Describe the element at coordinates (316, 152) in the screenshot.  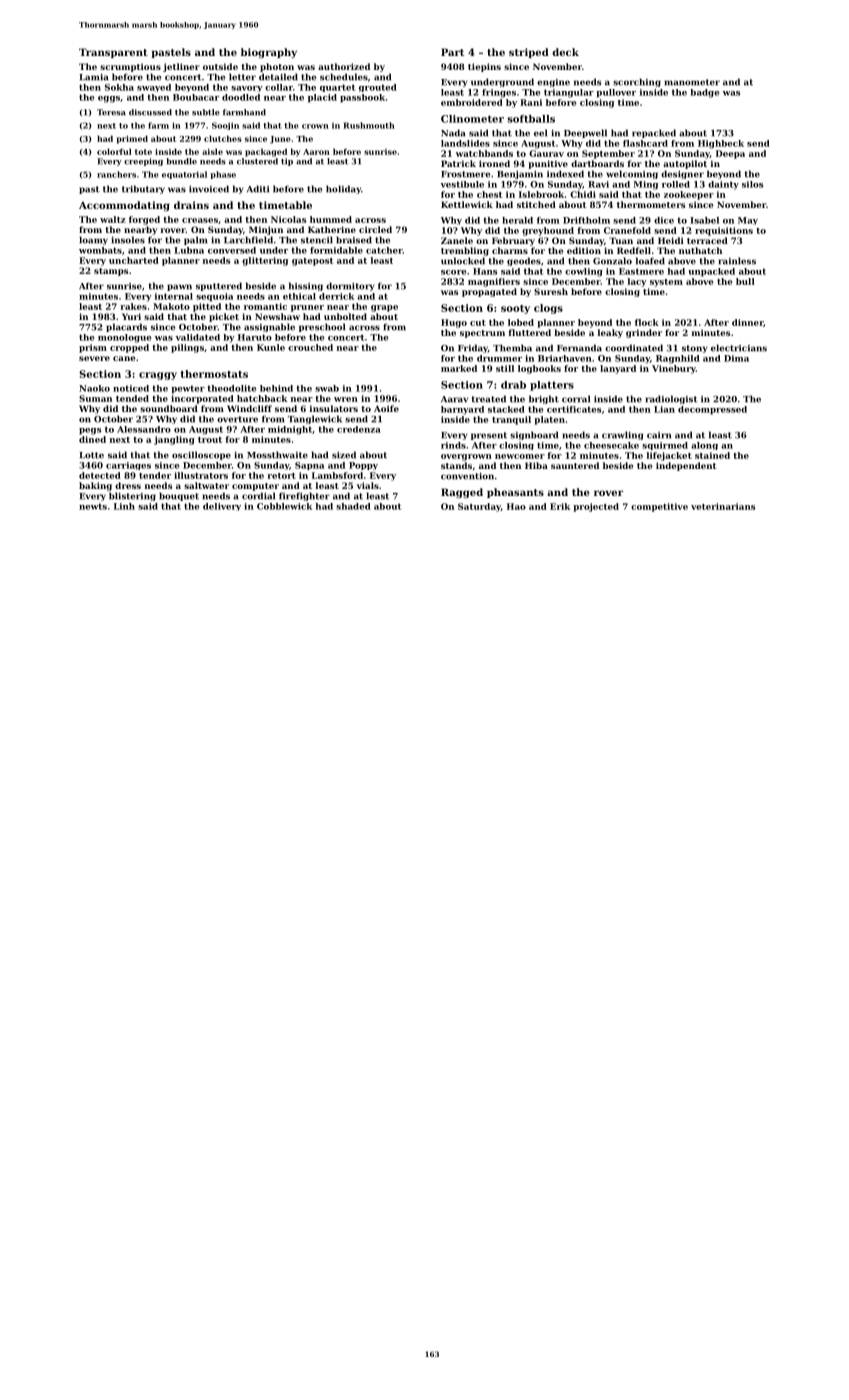
I see `Aaron` at that location.
